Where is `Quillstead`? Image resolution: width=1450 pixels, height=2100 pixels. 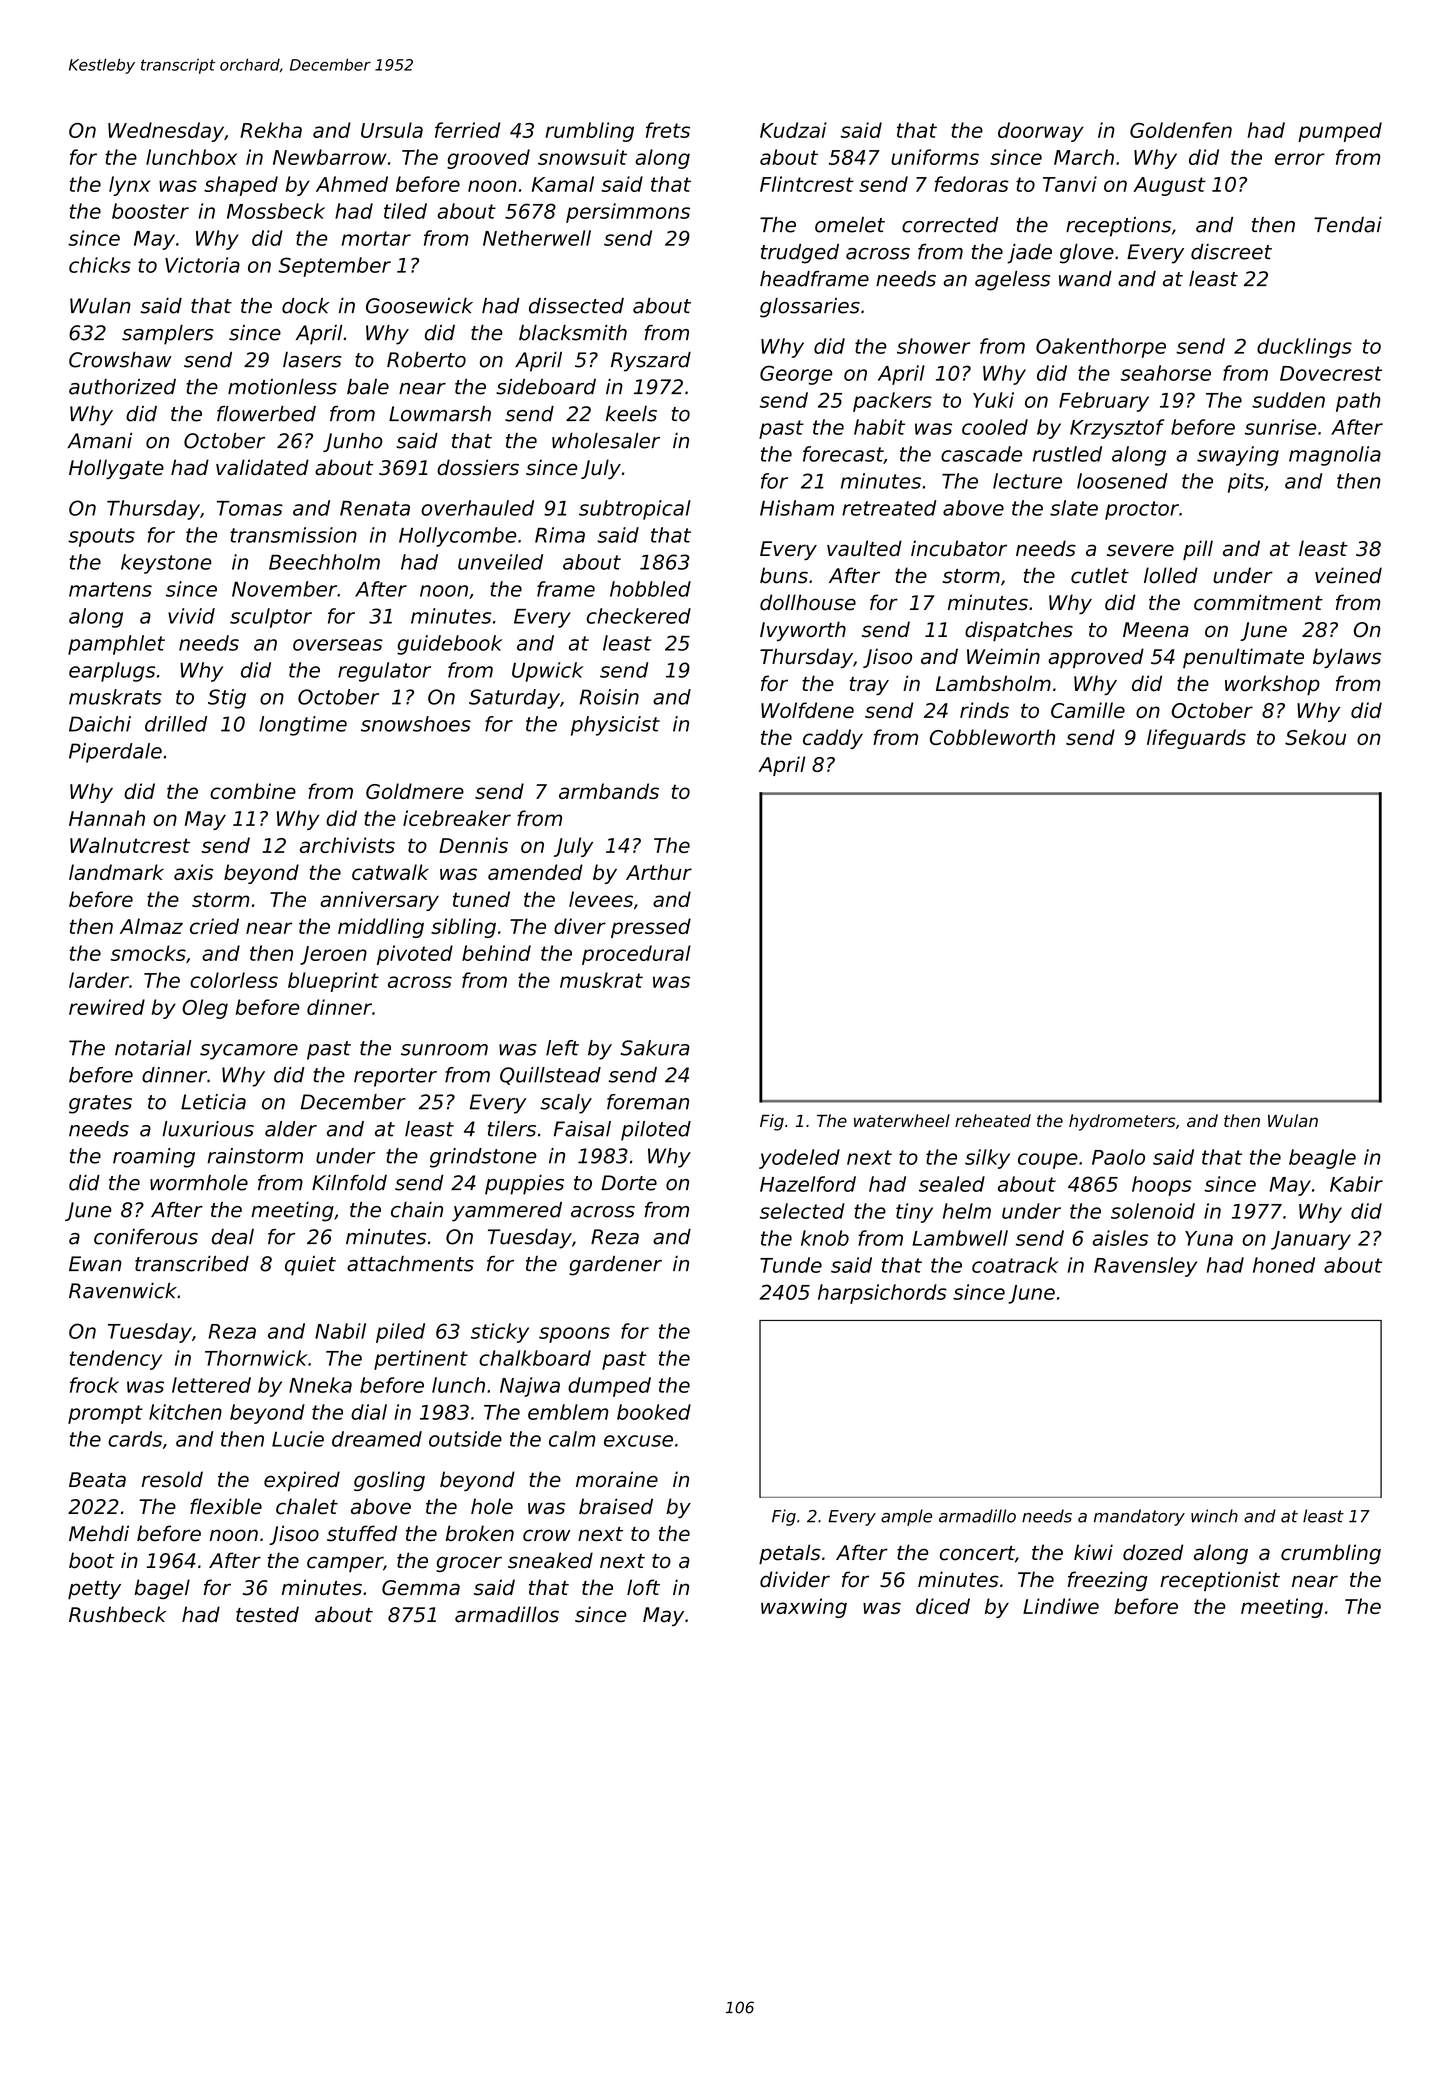 Quillstead is located at coordinates (550, 1076).
